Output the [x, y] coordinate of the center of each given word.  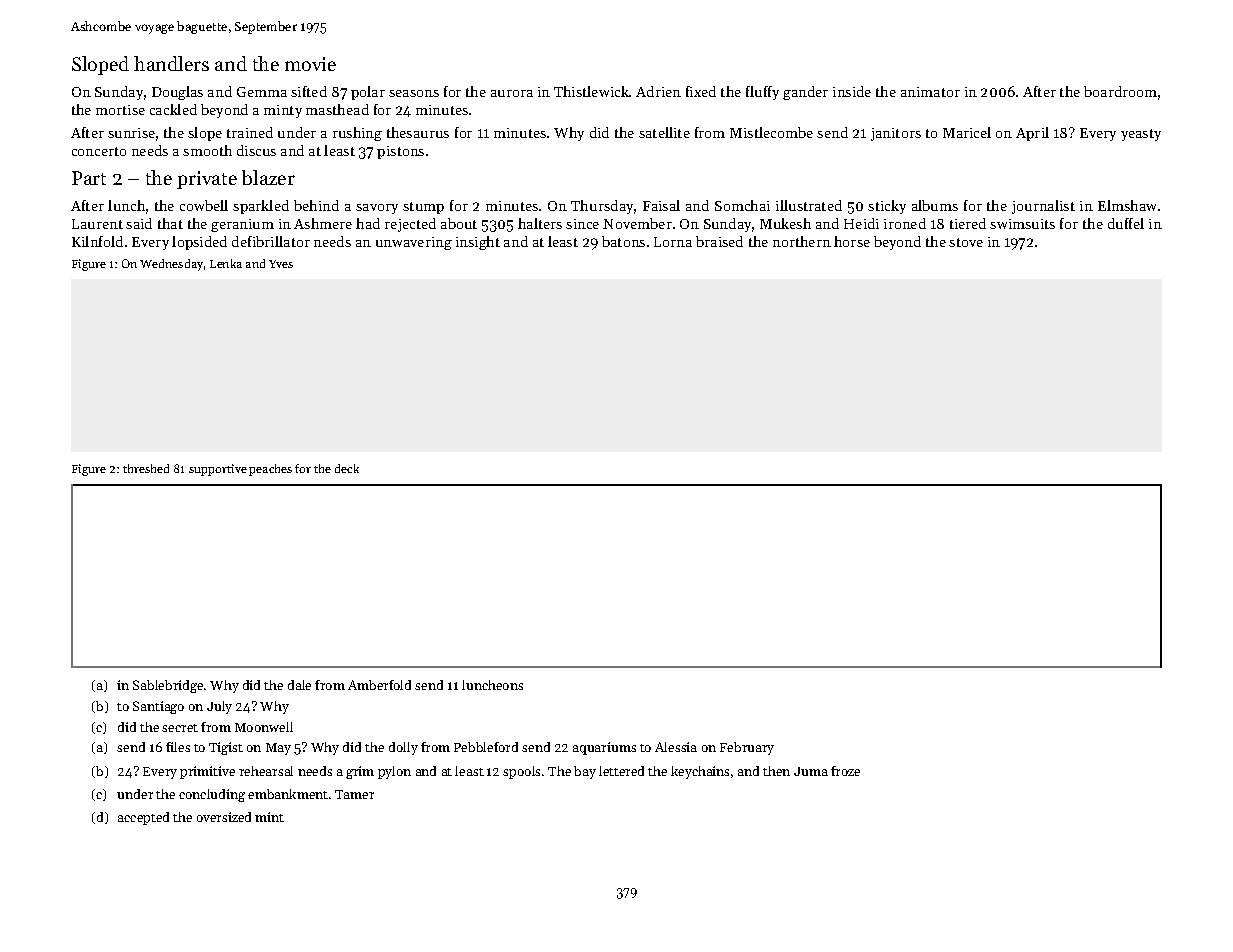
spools [521, 772]
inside [852, 91]
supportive [218, 470]
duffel [1126, 223]
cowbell [204, 205]
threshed [146, 468]
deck [347, 468]
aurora [512, 93]
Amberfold [379, 685]
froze [845, 771]
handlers [171, 63]
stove [966, 242]
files [178, 747]
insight [478, 243]
